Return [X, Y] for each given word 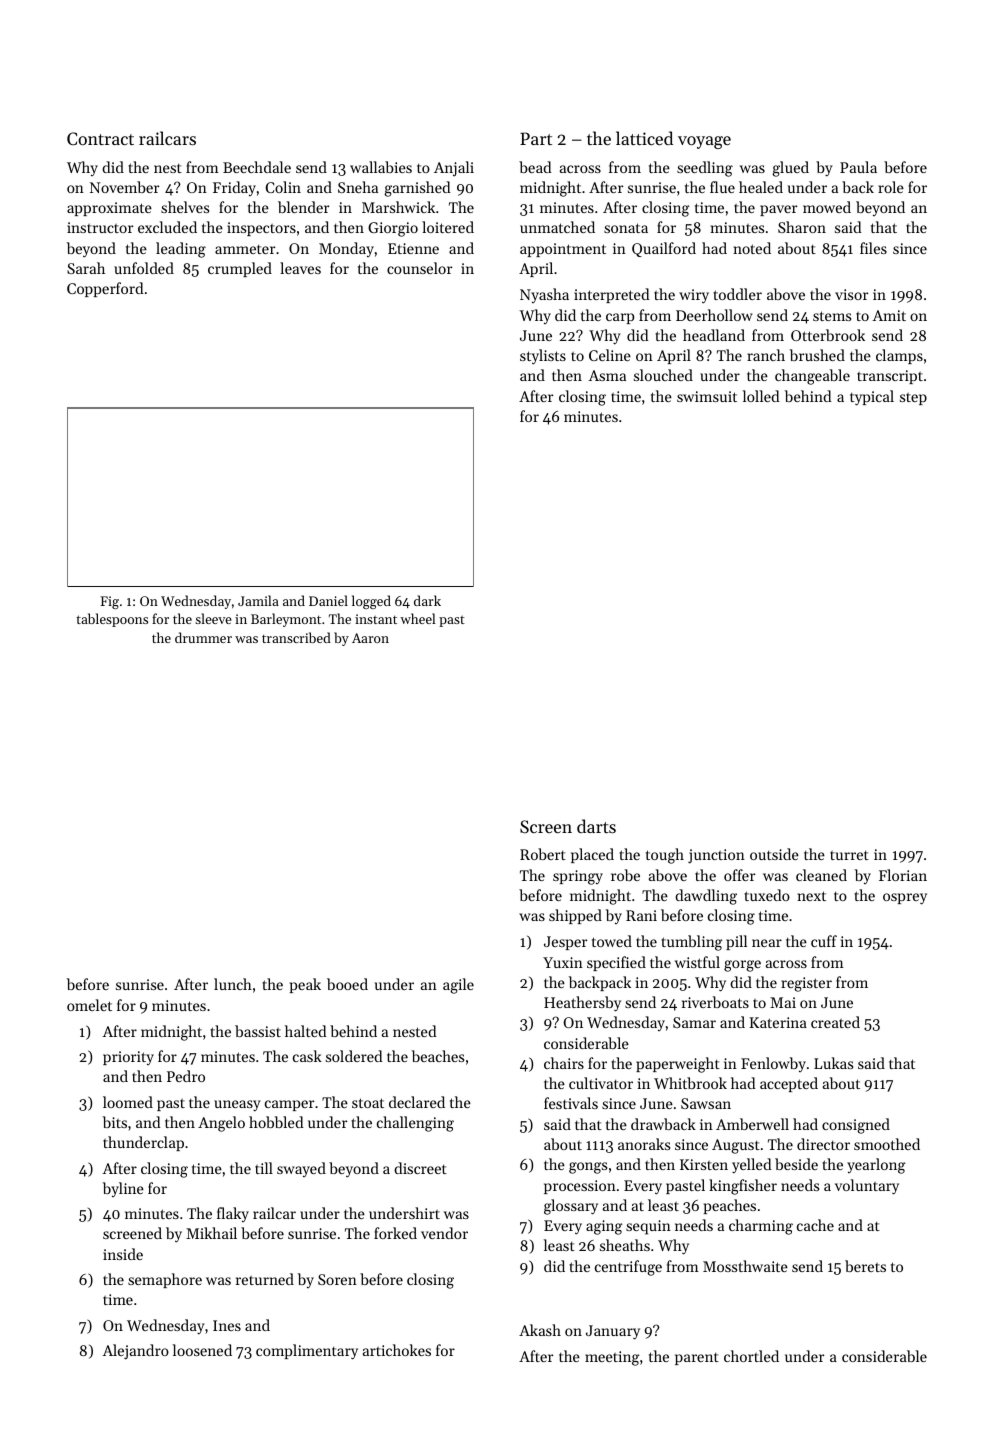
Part [536, 138]
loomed [128, 1102]
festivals [571, 1103]
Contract [100, 138]
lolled [761, 396]
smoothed [887, 1144]
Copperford [105, 289]
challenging [415, 1124]
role [891, 187]
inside [123, 1254]
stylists [543, 357]
